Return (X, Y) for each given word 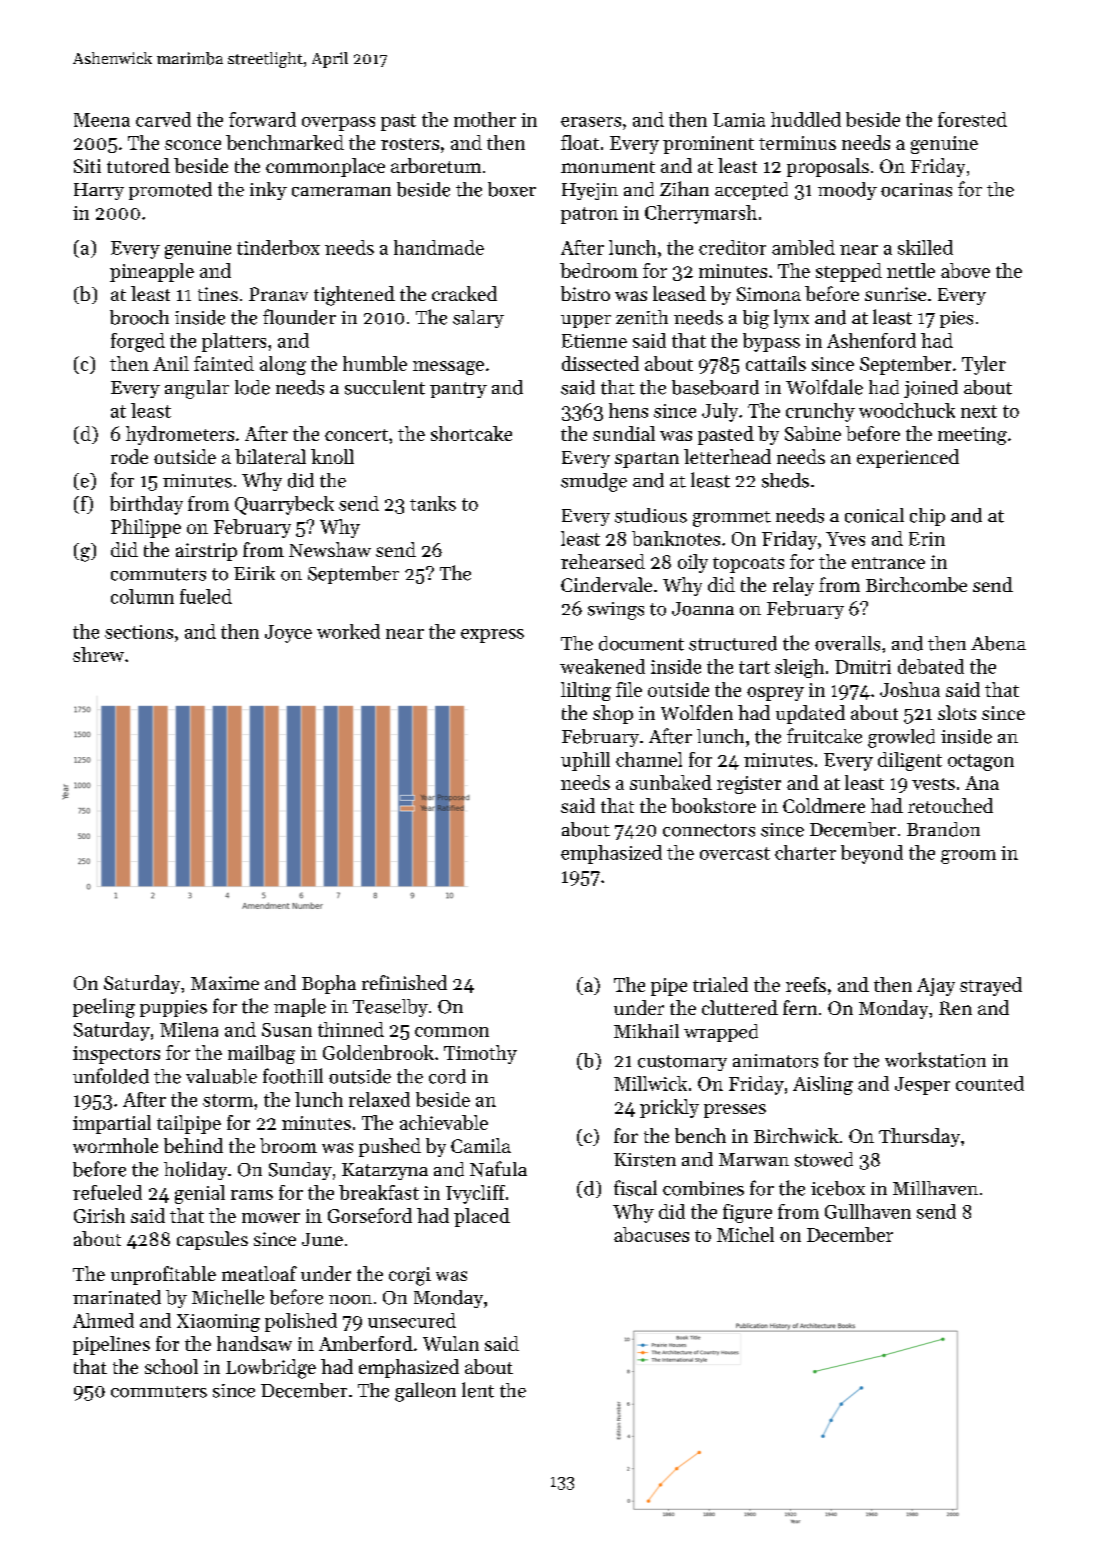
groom (968, 857)
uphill (585, 761)
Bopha (329, 984)
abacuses (651, 1234)
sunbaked (671, 782)
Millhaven (935, 1188)
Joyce (288, 634)
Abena (998, 643)
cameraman (341, 192)
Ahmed (103, 1320)
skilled (925, 247)
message (448, 368)
